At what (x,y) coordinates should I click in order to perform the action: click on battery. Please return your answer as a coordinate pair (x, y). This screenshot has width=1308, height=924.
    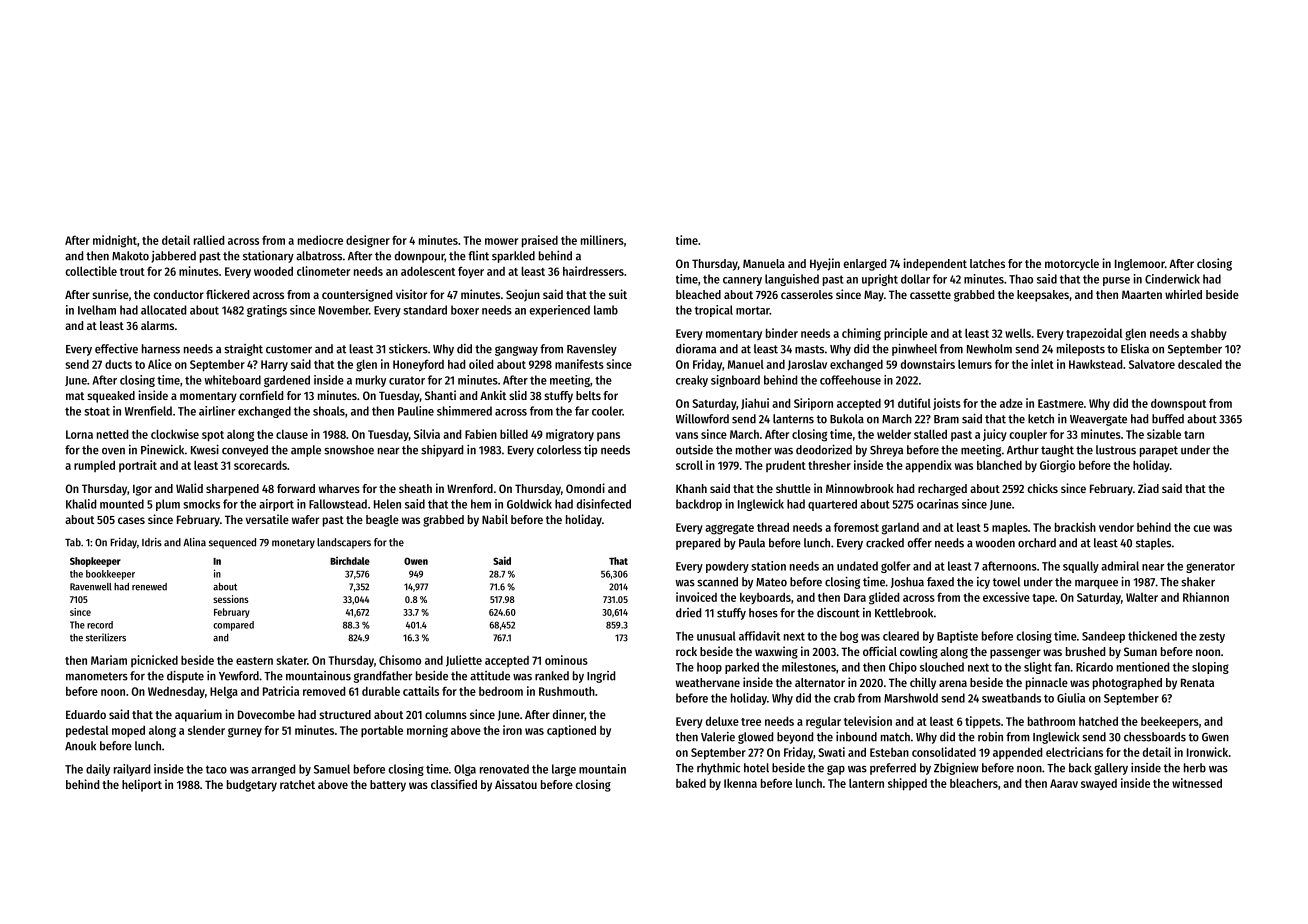
    Looking at the image, I should click on (388, 786).
